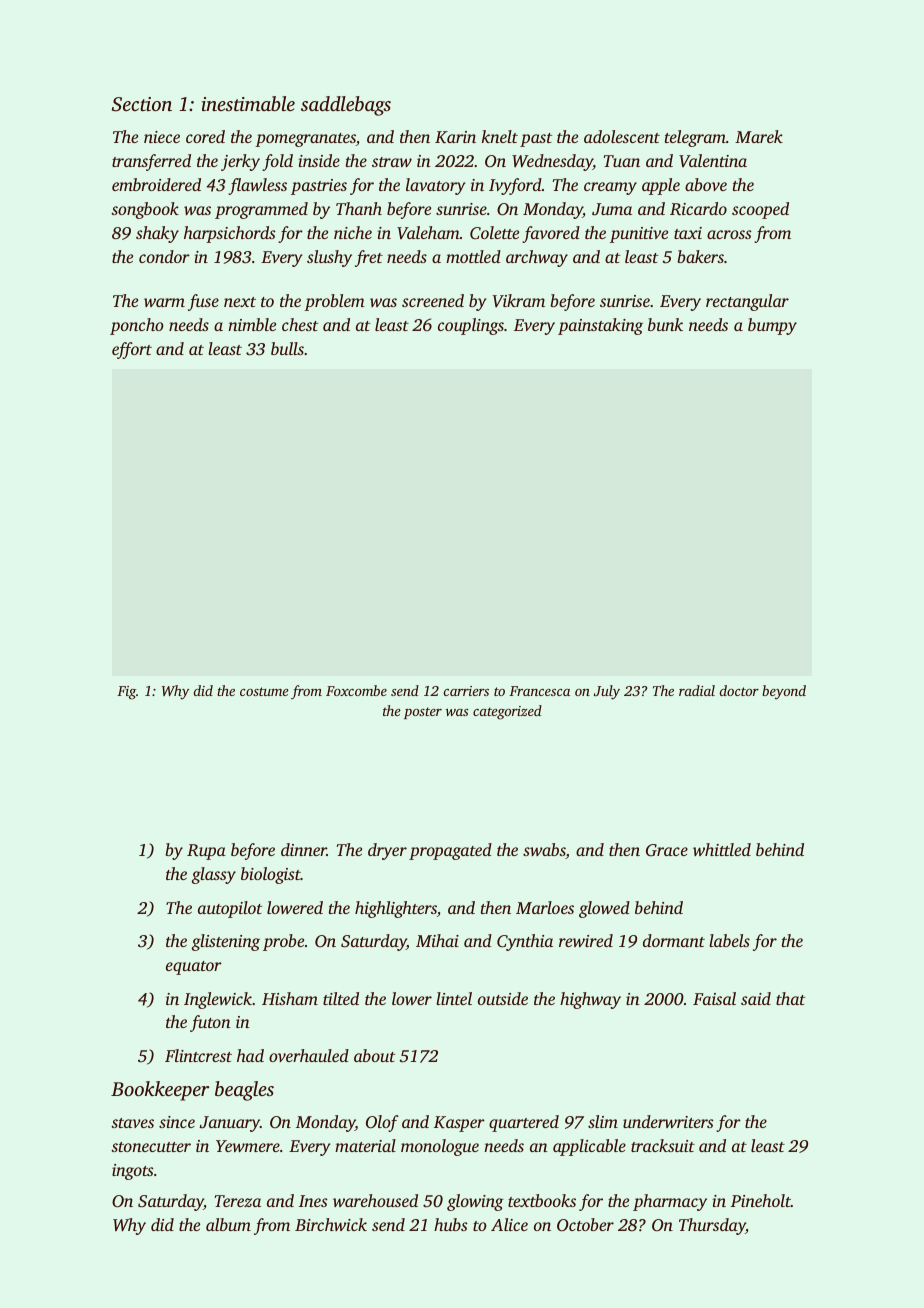 The image size is (924, 1308). I want to click on across, so click(729, 234).
